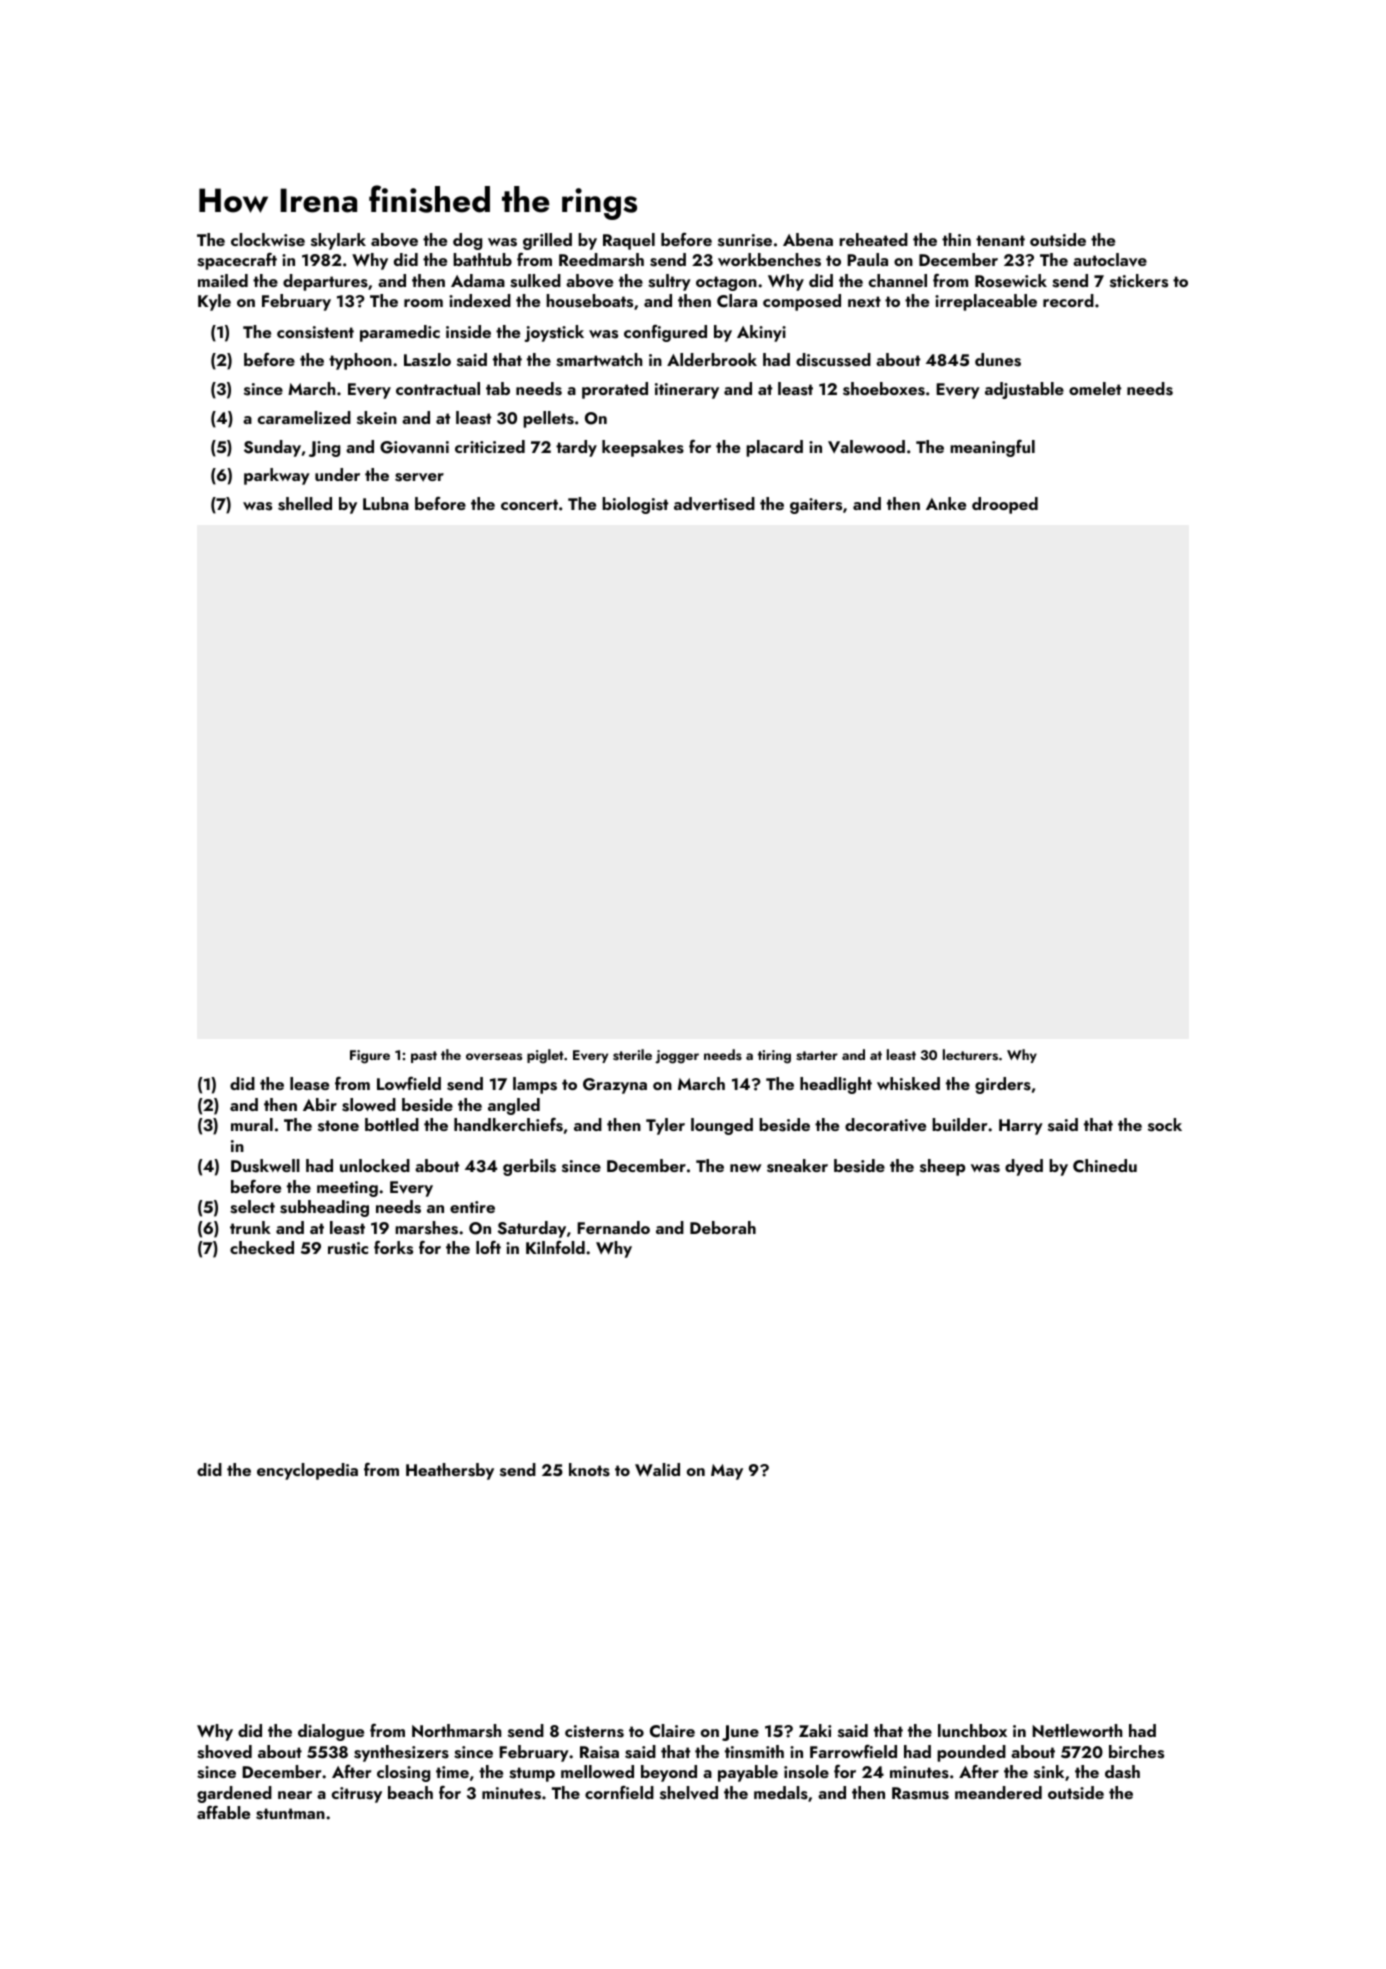 Image resolution: width=1386 pixels, height=1969 pixels. What do you see at coordinates (970, 1055) in the screenshot?
I see `lecturers` at bounding box center [970, 1055].
